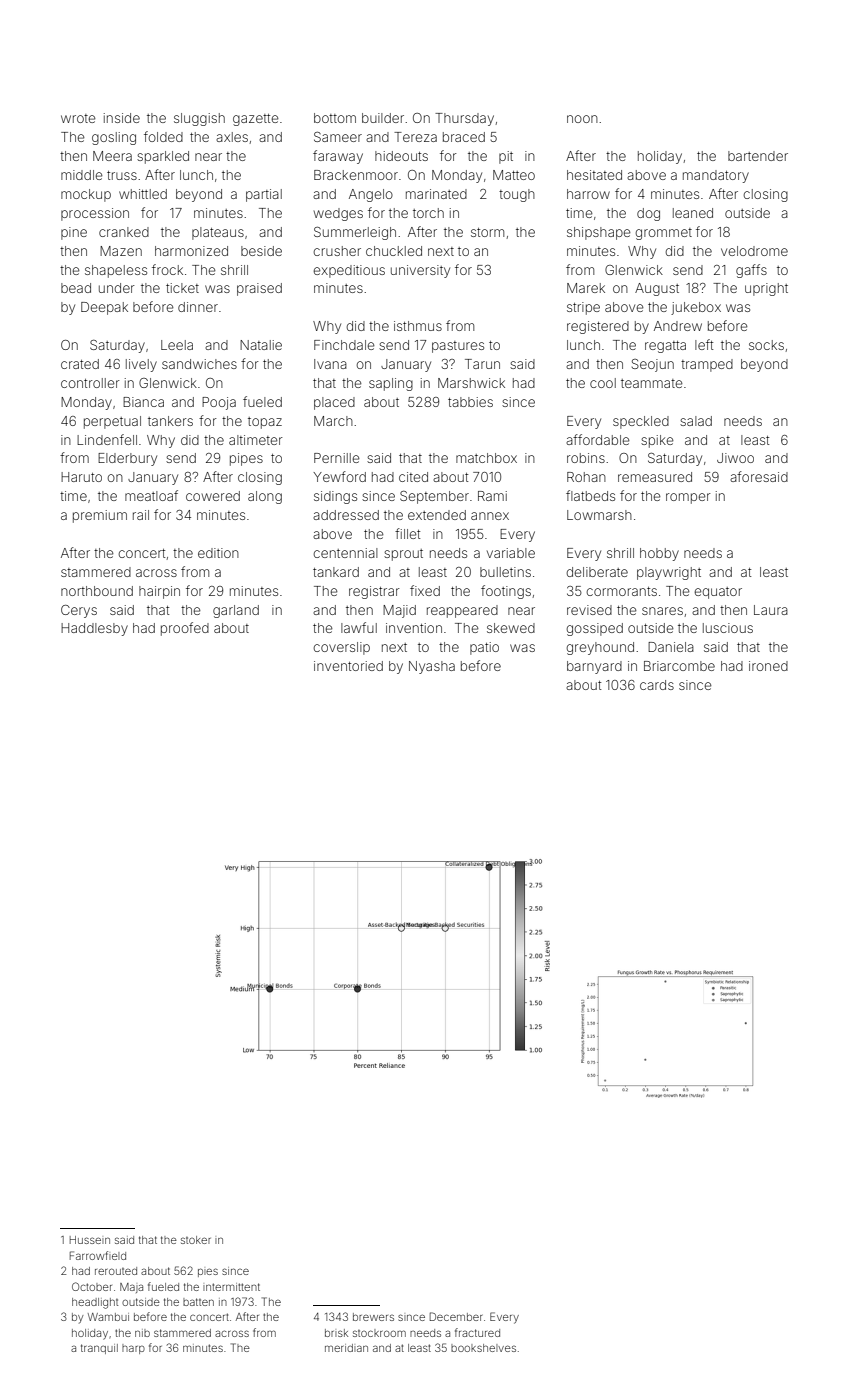 This screenshot has width=849, height=1400. I want to click on bookshelves, so click(483, 1348).
